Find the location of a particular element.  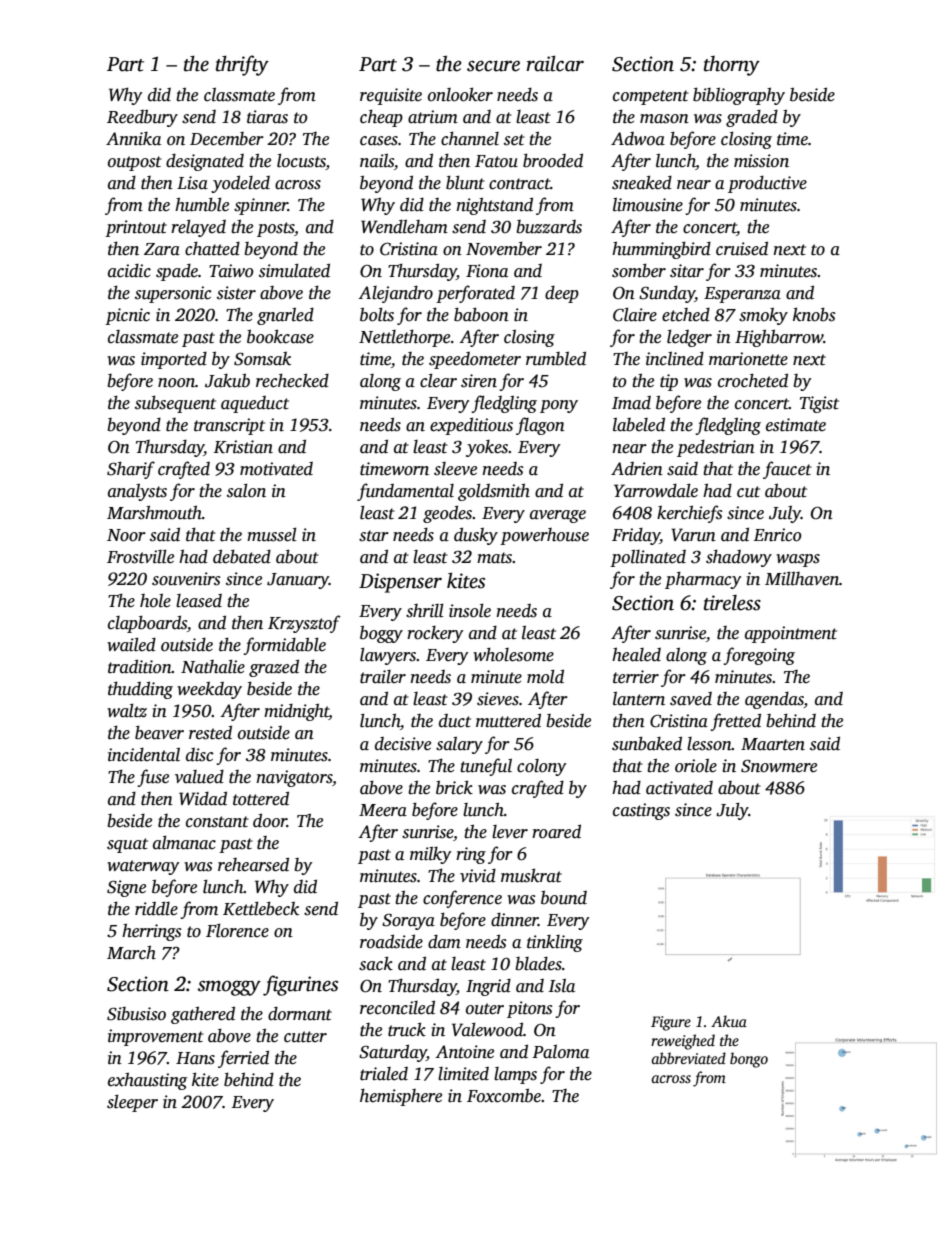

hemisphere is located at coordinates (401, 1097).
